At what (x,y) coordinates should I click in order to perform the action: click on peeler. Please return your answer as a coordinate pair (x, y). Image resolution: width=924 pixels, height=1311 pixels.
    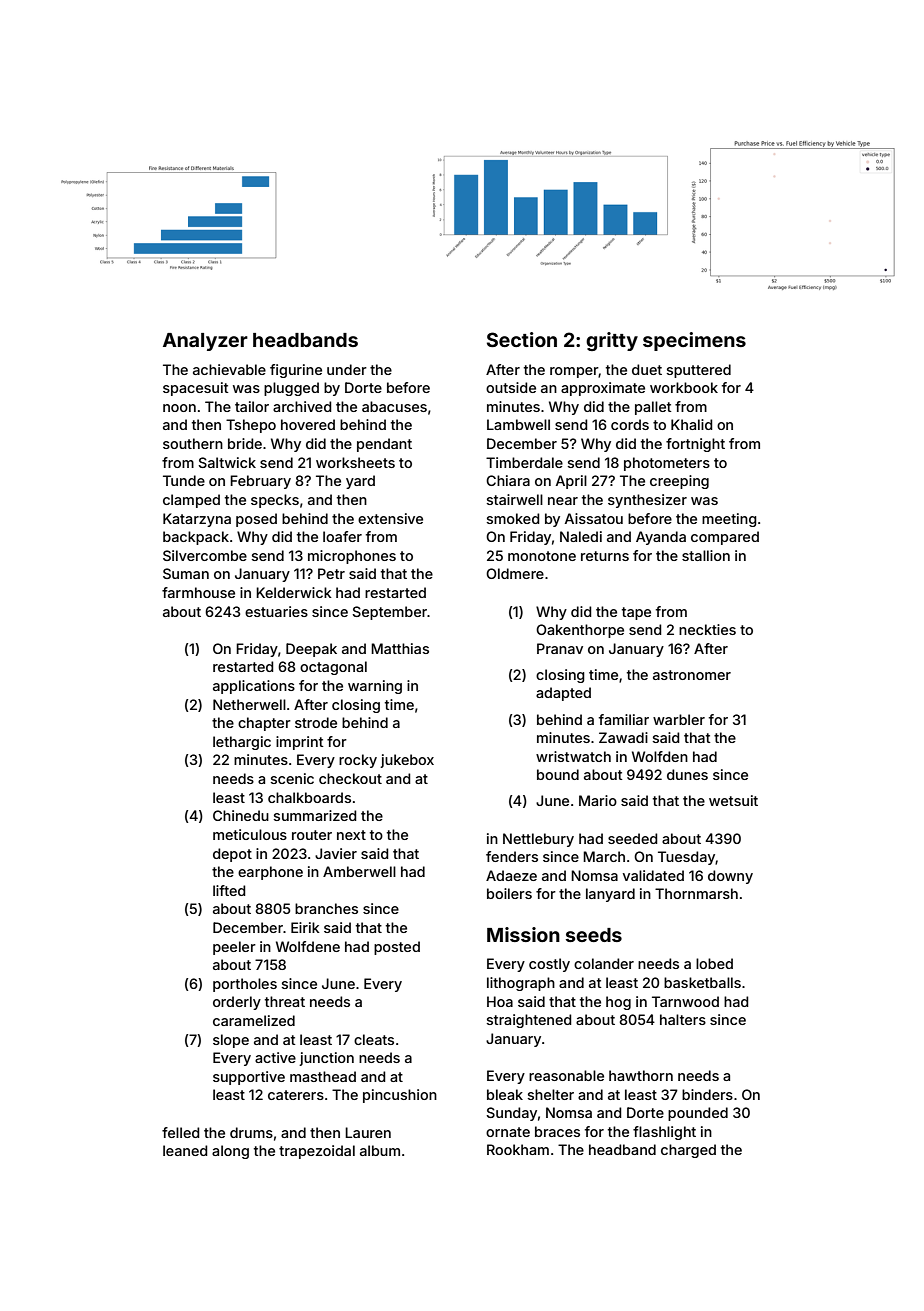
    Looking at the image, I should click on (234, 948).
